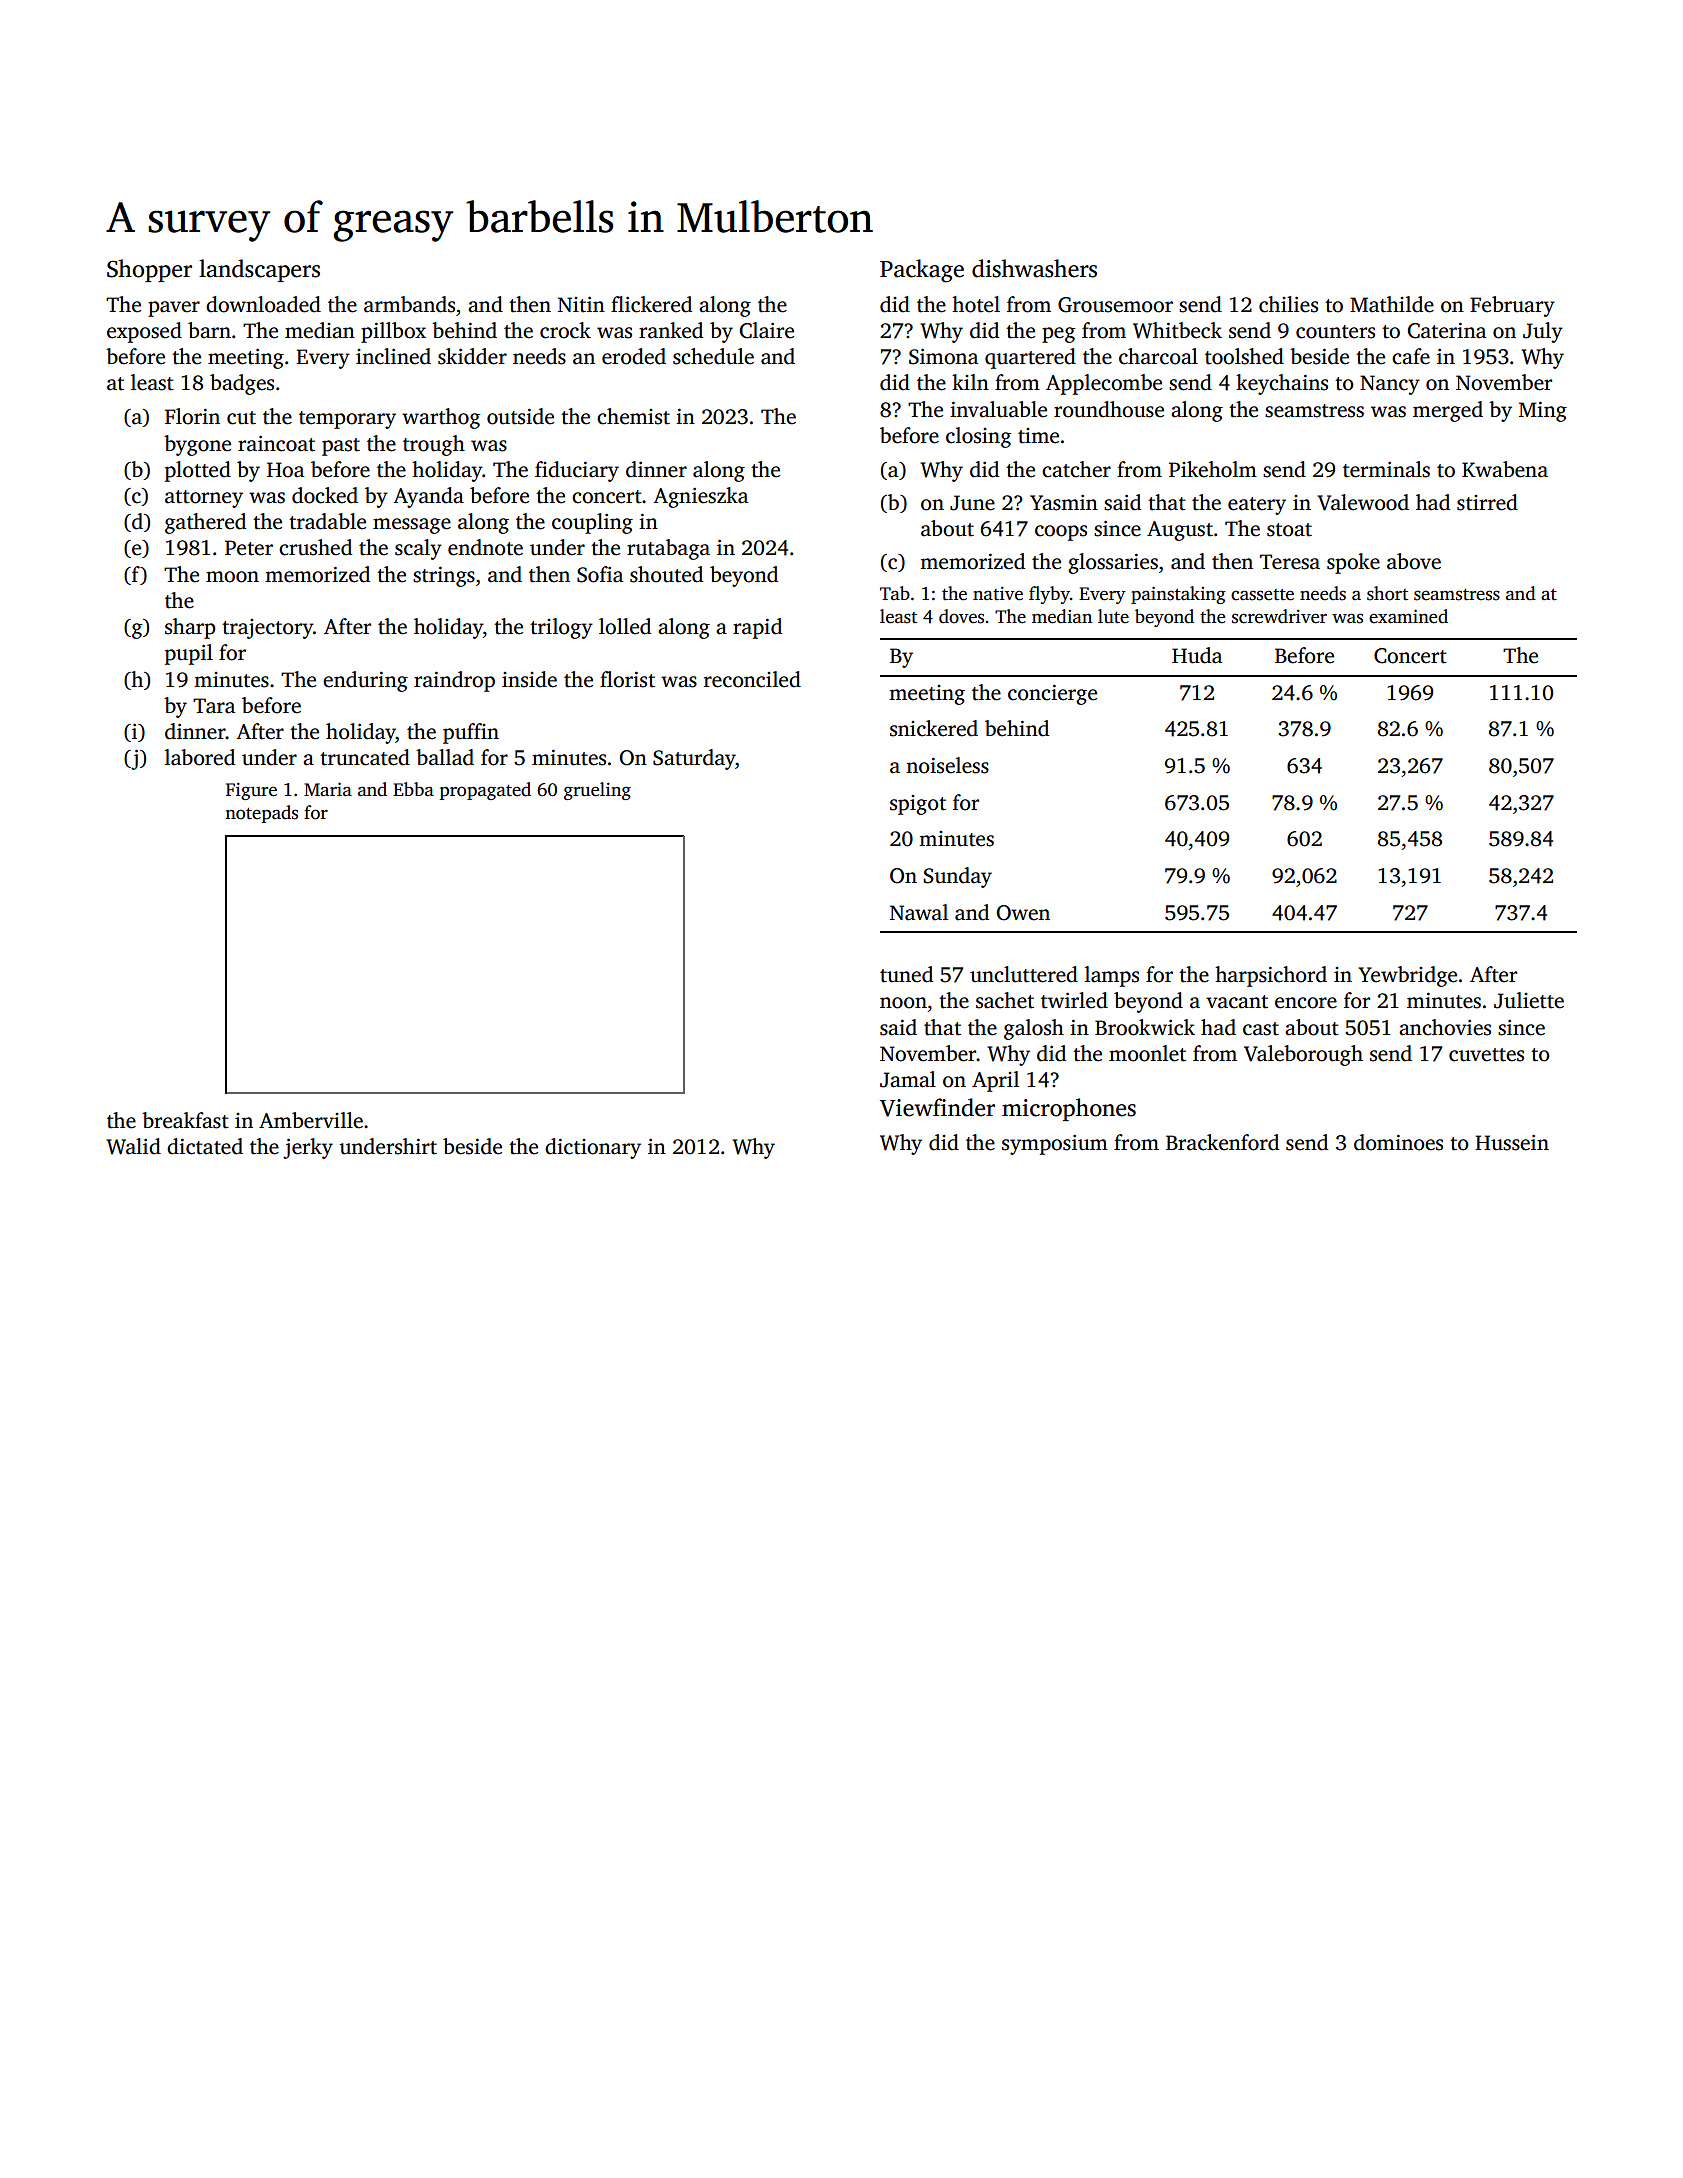 The width and height of the screenshot is (1683, 2178). What do you see at coordinates (1512, 1143) in the screenshot?
I see `Hussein` at bounding box center [1512, 1143].
